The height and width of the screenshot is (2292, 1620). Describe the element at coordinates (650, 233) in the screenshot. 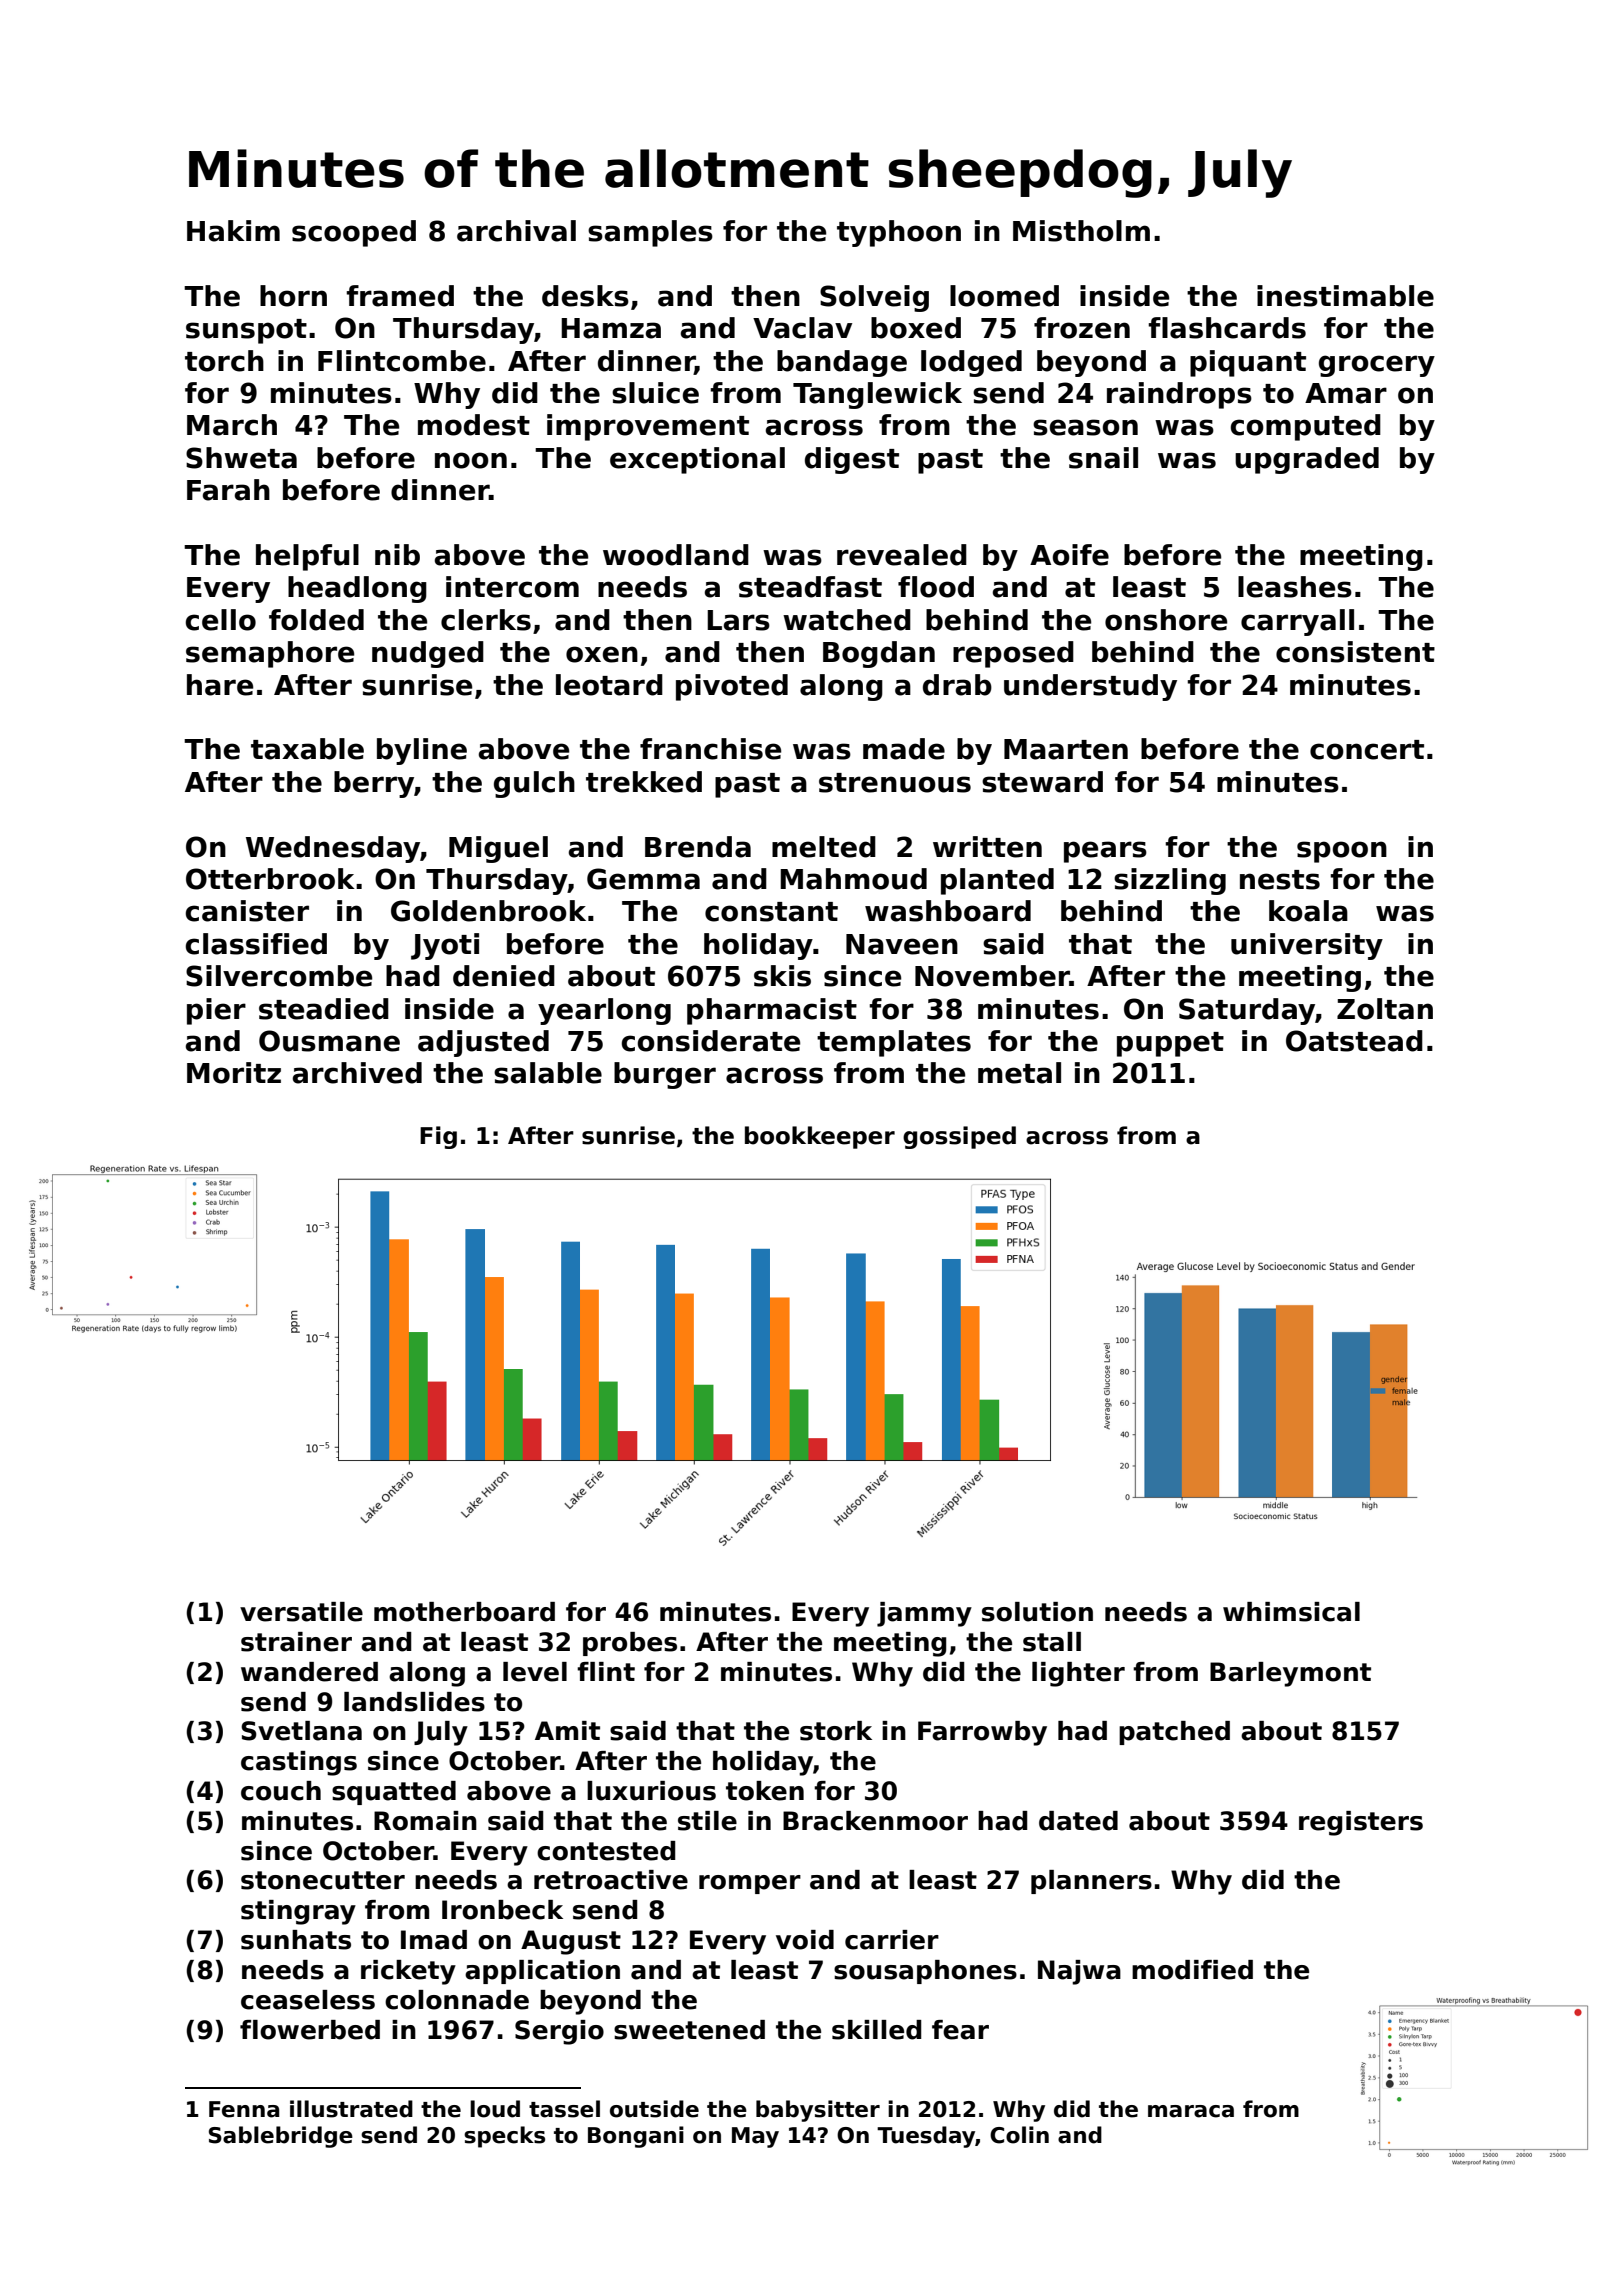

I see `samples` at that location.
